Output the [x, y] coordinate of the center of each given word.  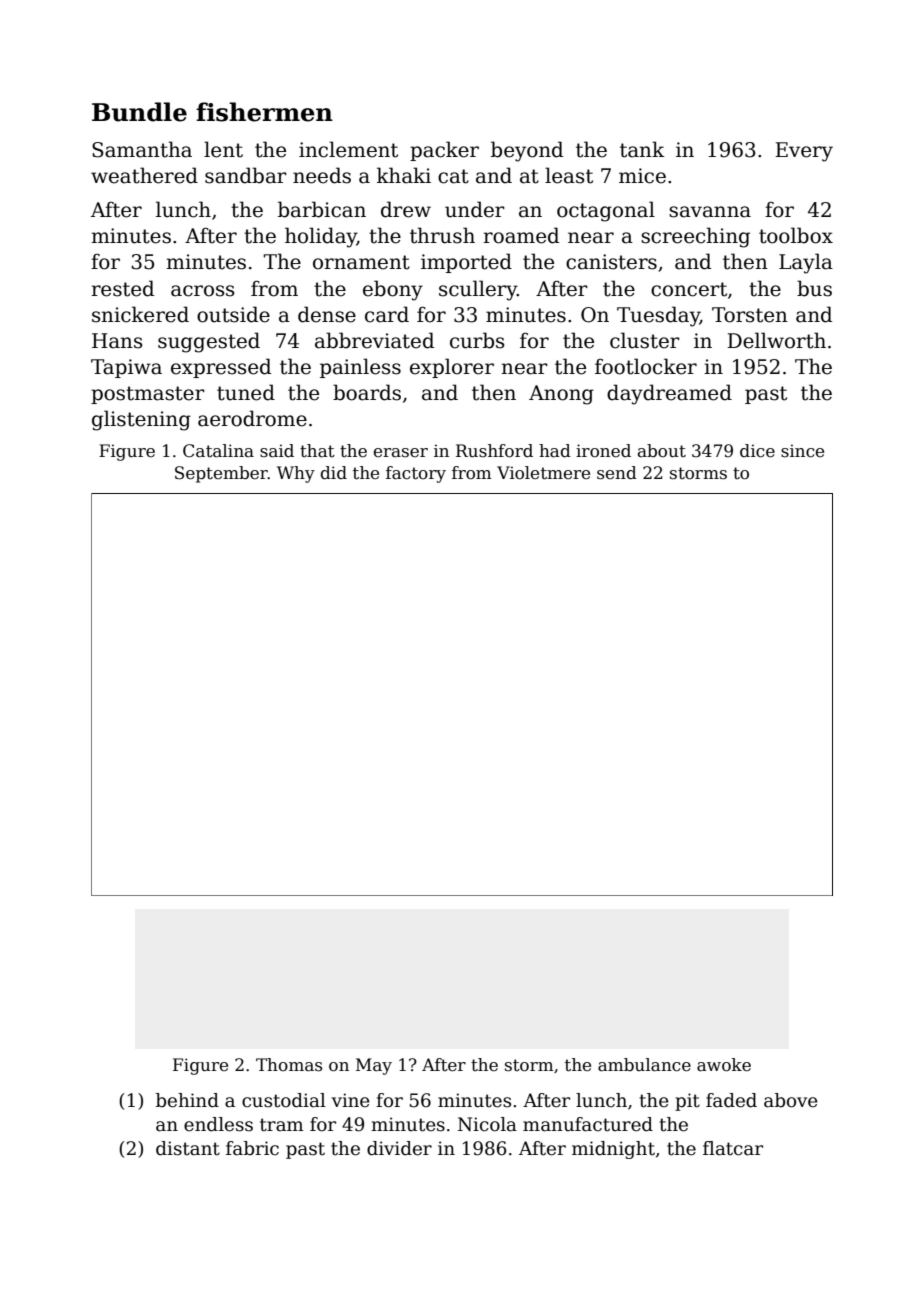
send [617, 473]
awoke [724, 1065]
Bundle [139, 112]
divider [399, 1148]
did [334, 473]
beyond [527, 151]
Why [296, 474]
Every [804, 152]
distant [188, 1148]
